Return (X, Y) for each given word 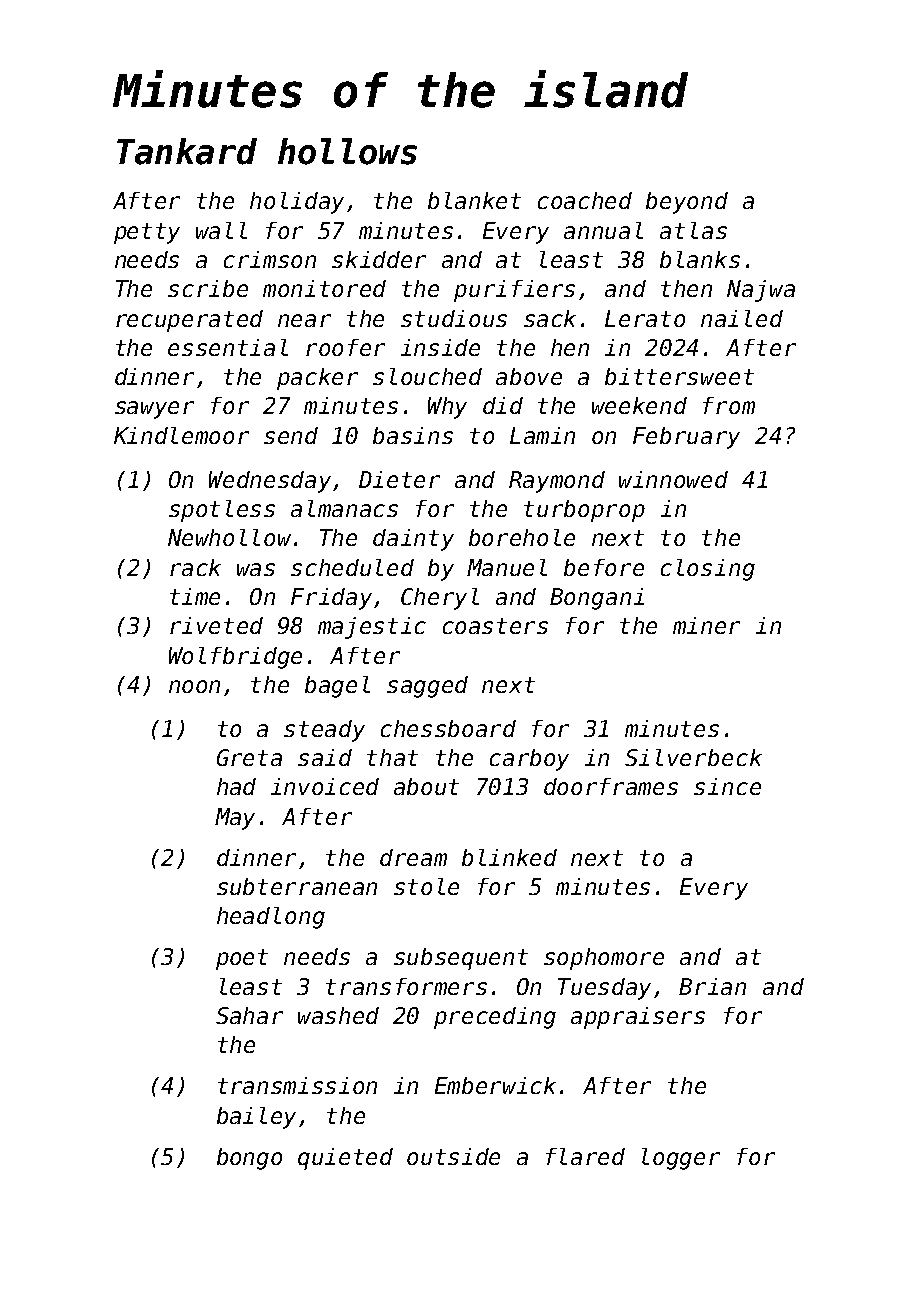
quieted (345, 1159)
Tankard (187, 151)
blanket (474, 200)
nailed (742, 318)
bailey (256, 1118)
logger (681, 1159)
